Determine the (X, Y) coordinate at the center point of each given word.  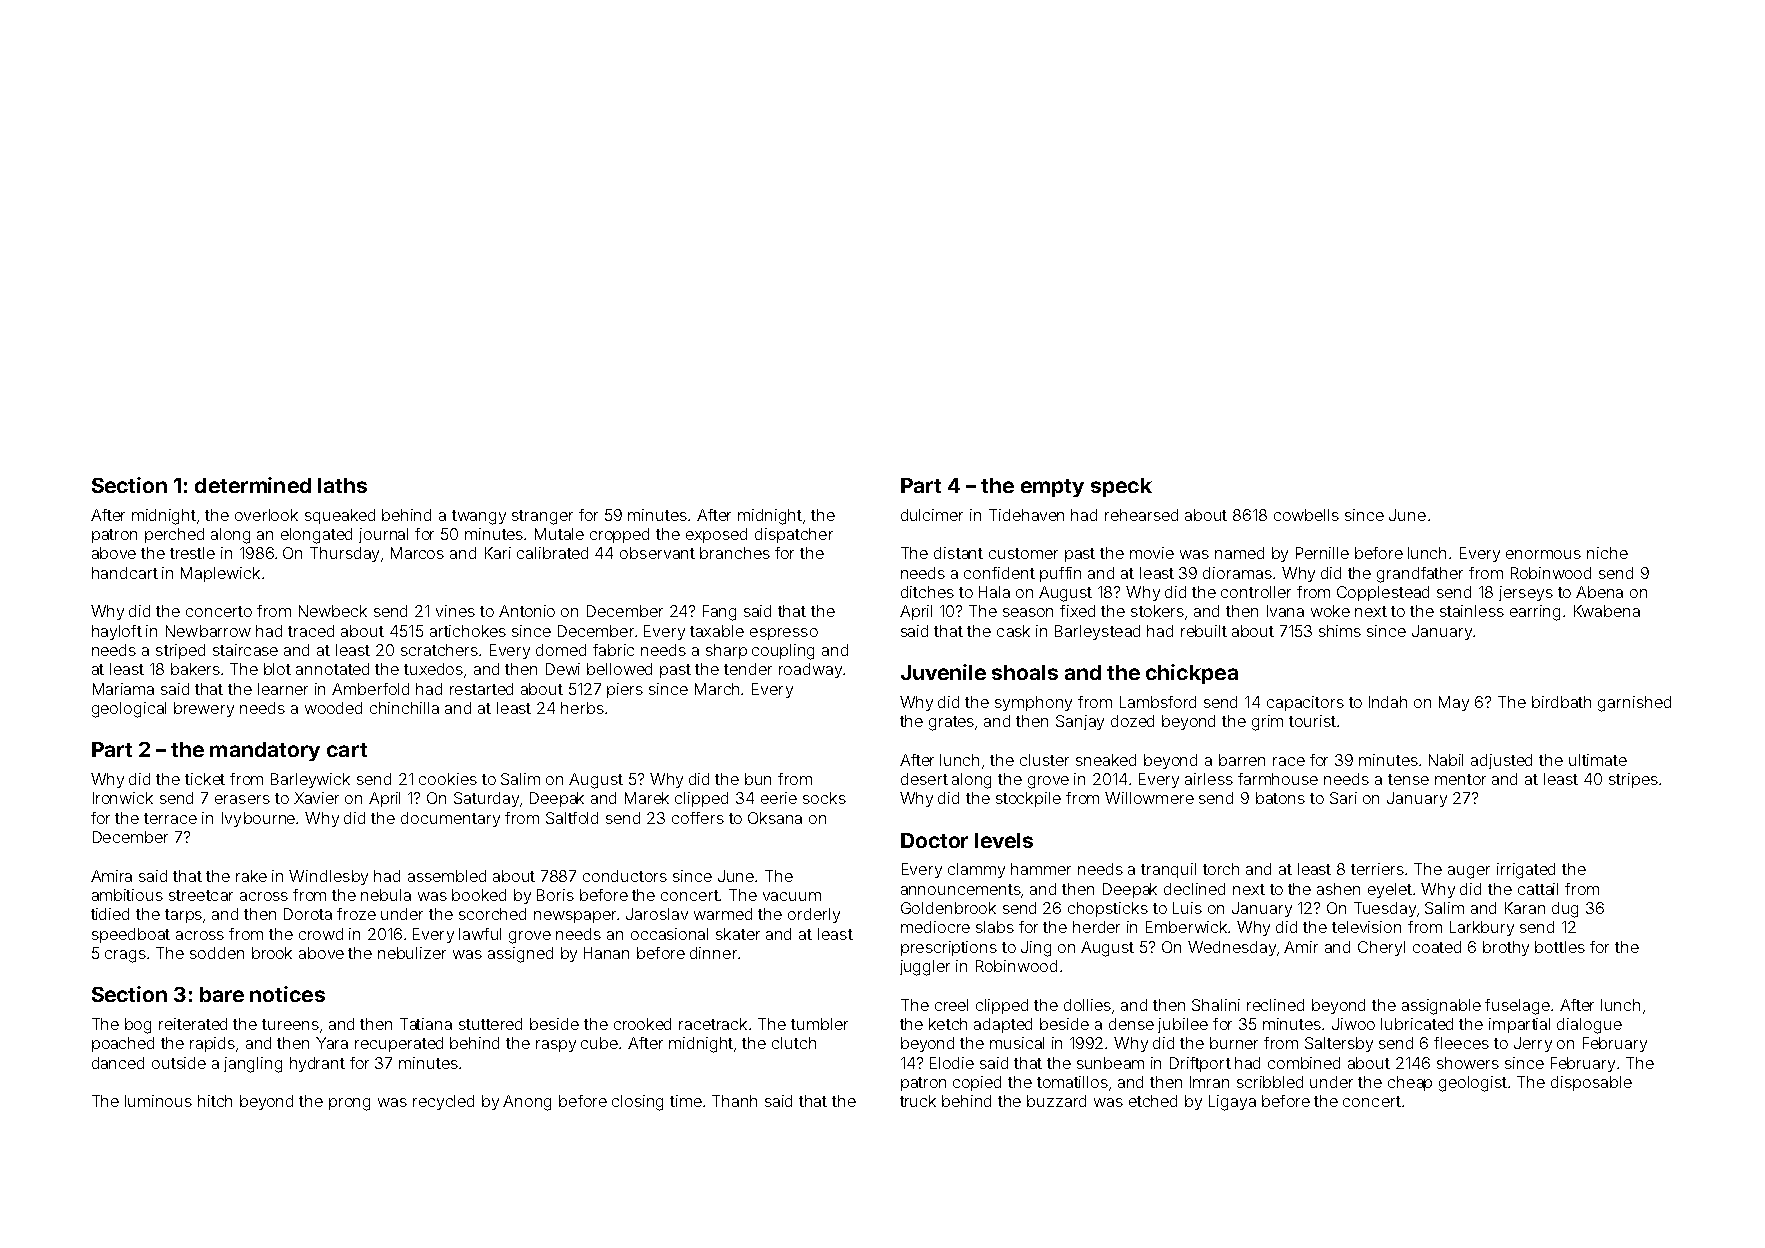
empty (1052, 488)
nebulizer (412, 953)
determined (253, 485)
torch (1221, 869)
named (1239, 553)
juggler (925, 968)
